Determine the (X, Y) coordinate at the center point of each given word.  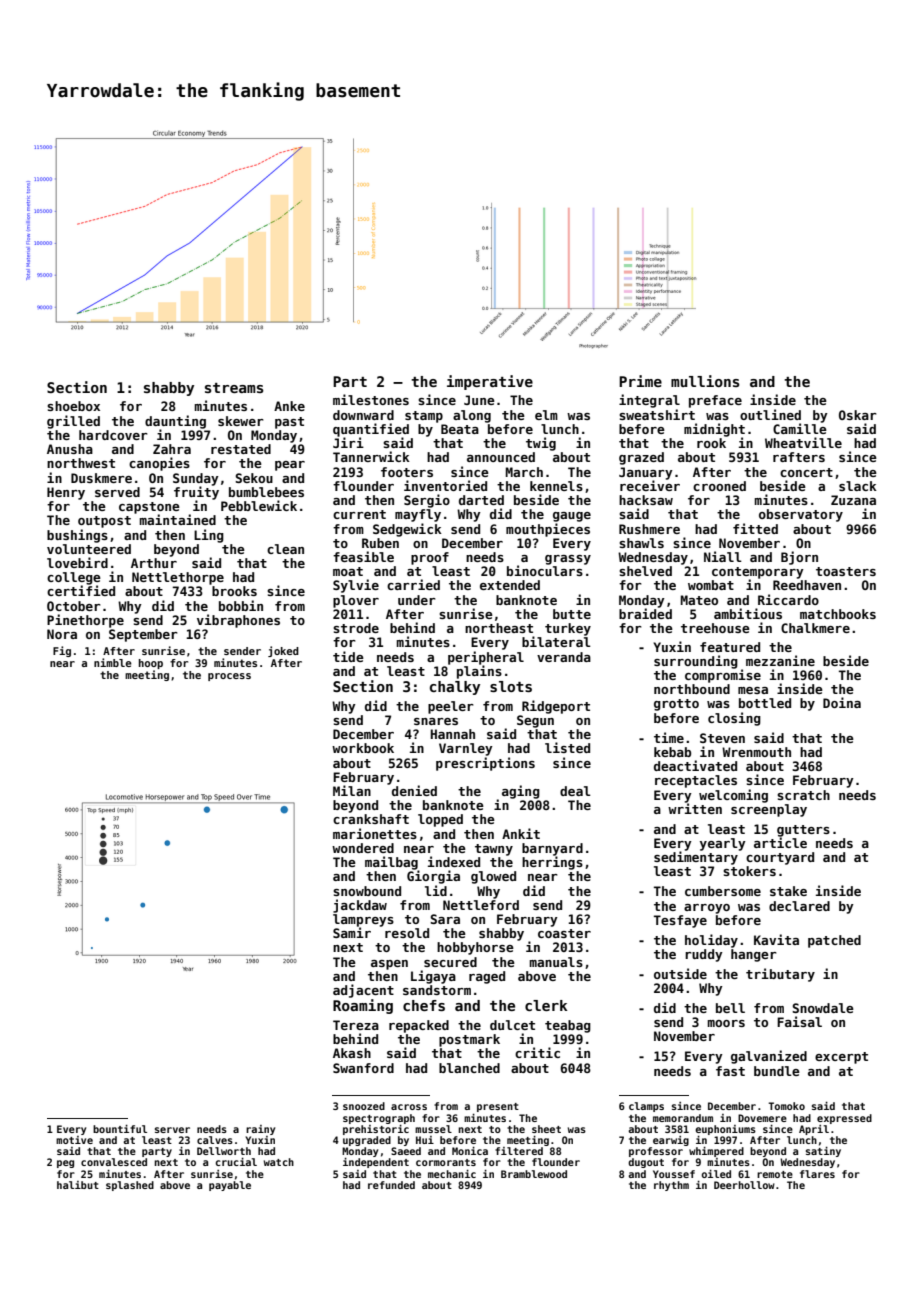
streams (234, 388)
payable (230, 1186)
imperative (490, 382)
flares (817, 1174)
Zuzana (853, 500)
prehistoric (376, 1130)
